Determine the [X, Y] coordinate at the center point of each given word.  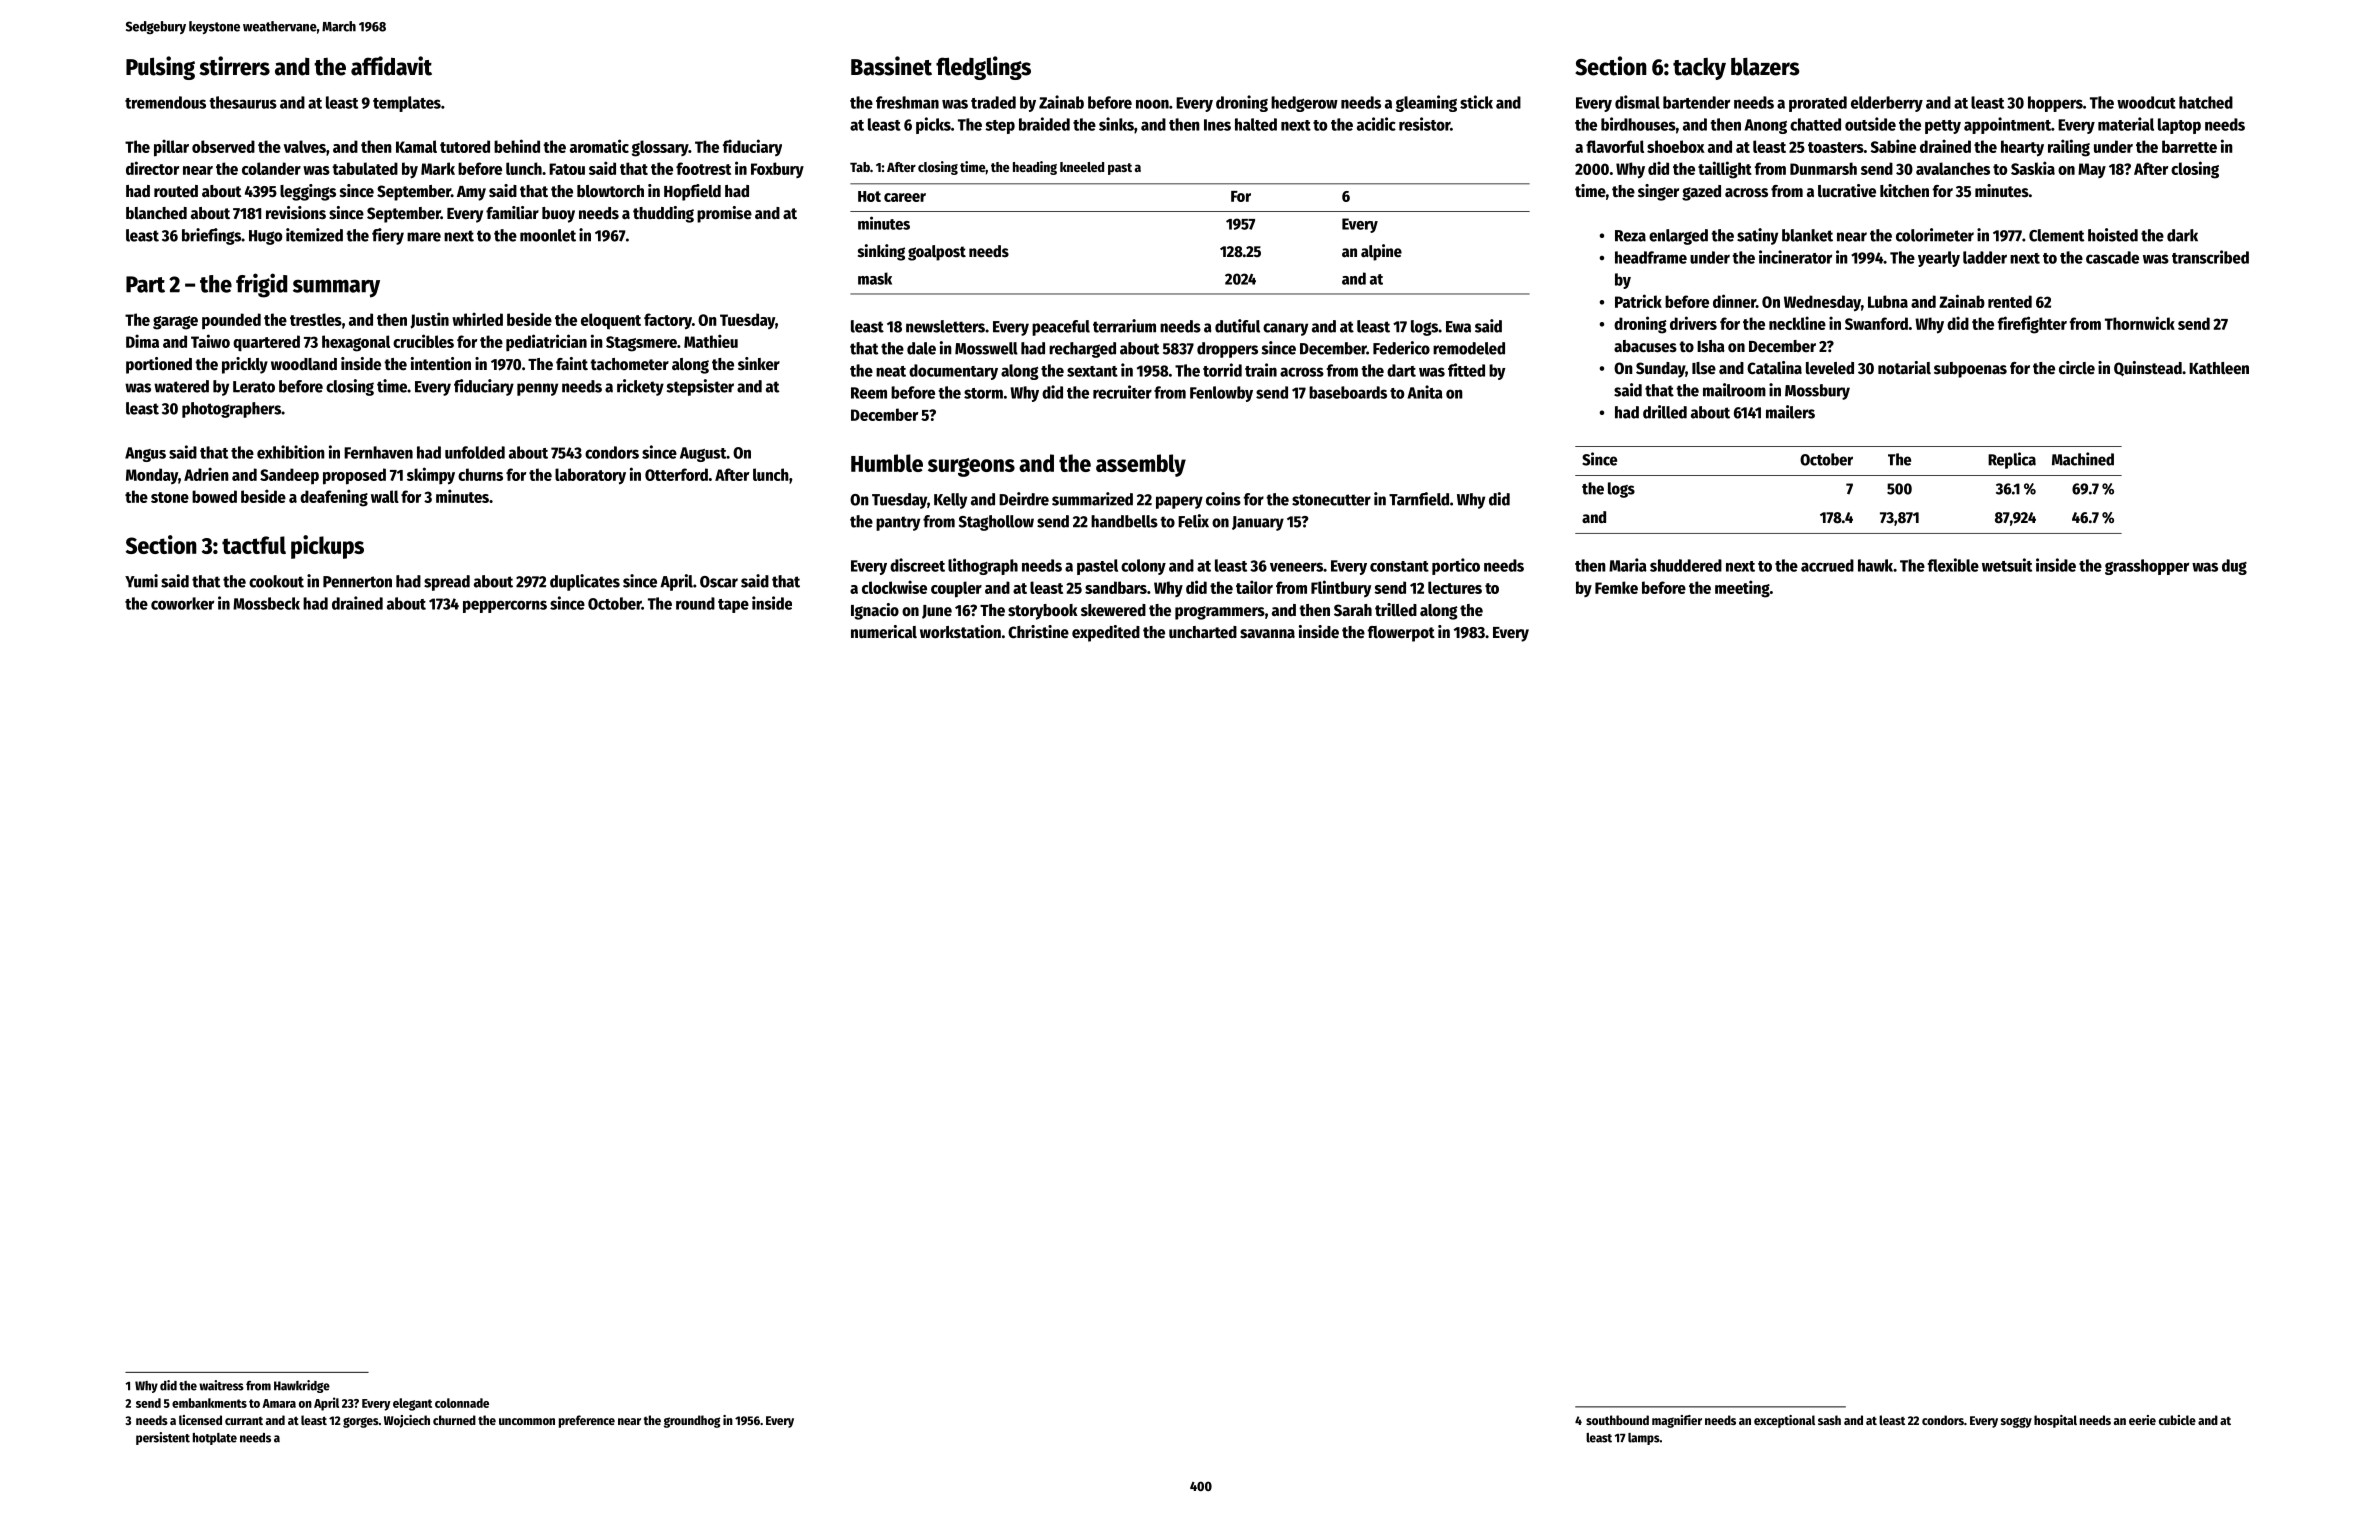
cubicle [2177, 1420]
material [2126, 124]
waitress [221, 1385]
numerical [884, 632]
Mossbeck [266, 603]
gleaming [1426, 103]
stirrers [234, 66]
